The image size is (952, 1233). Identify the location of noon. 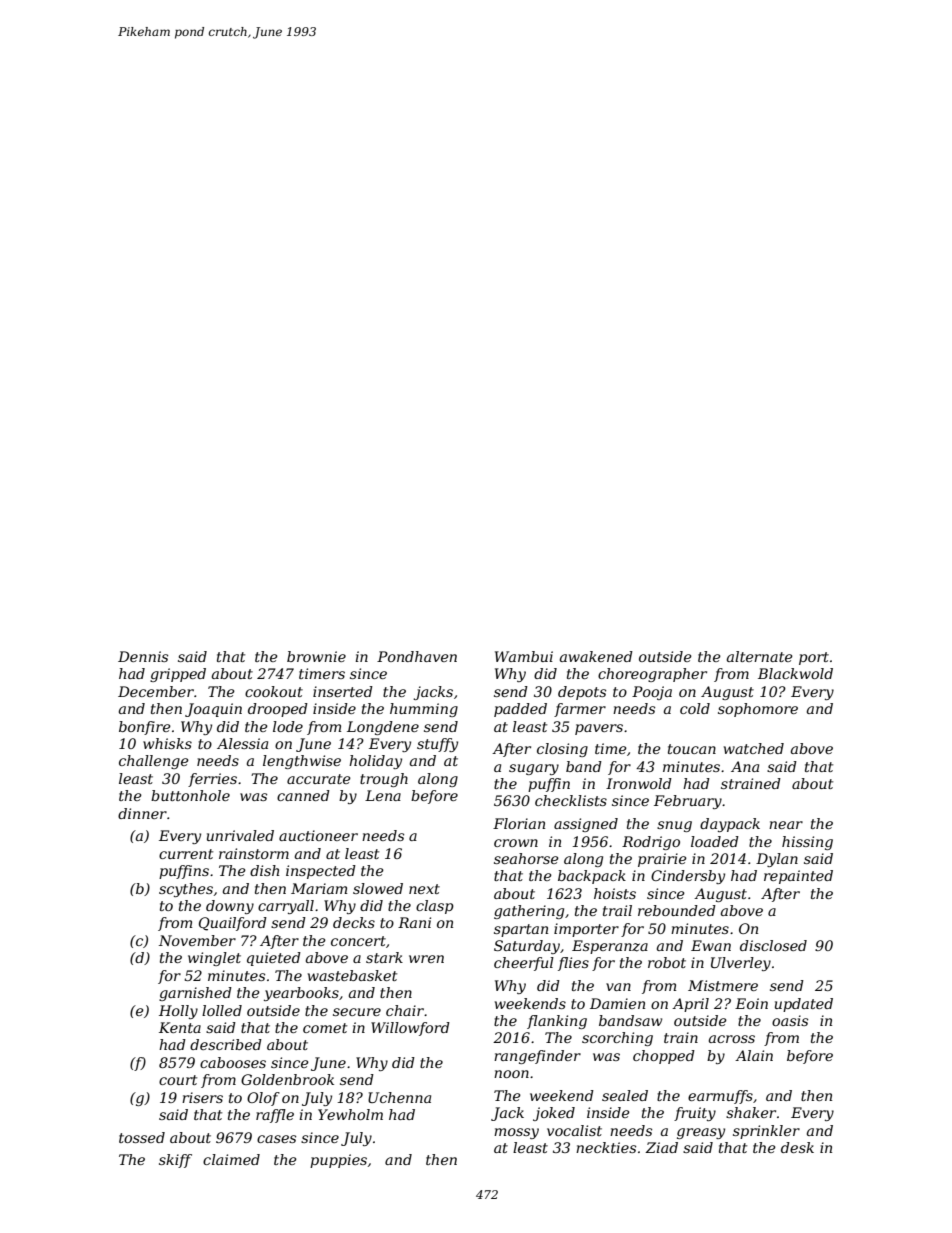
(511, 1074).
